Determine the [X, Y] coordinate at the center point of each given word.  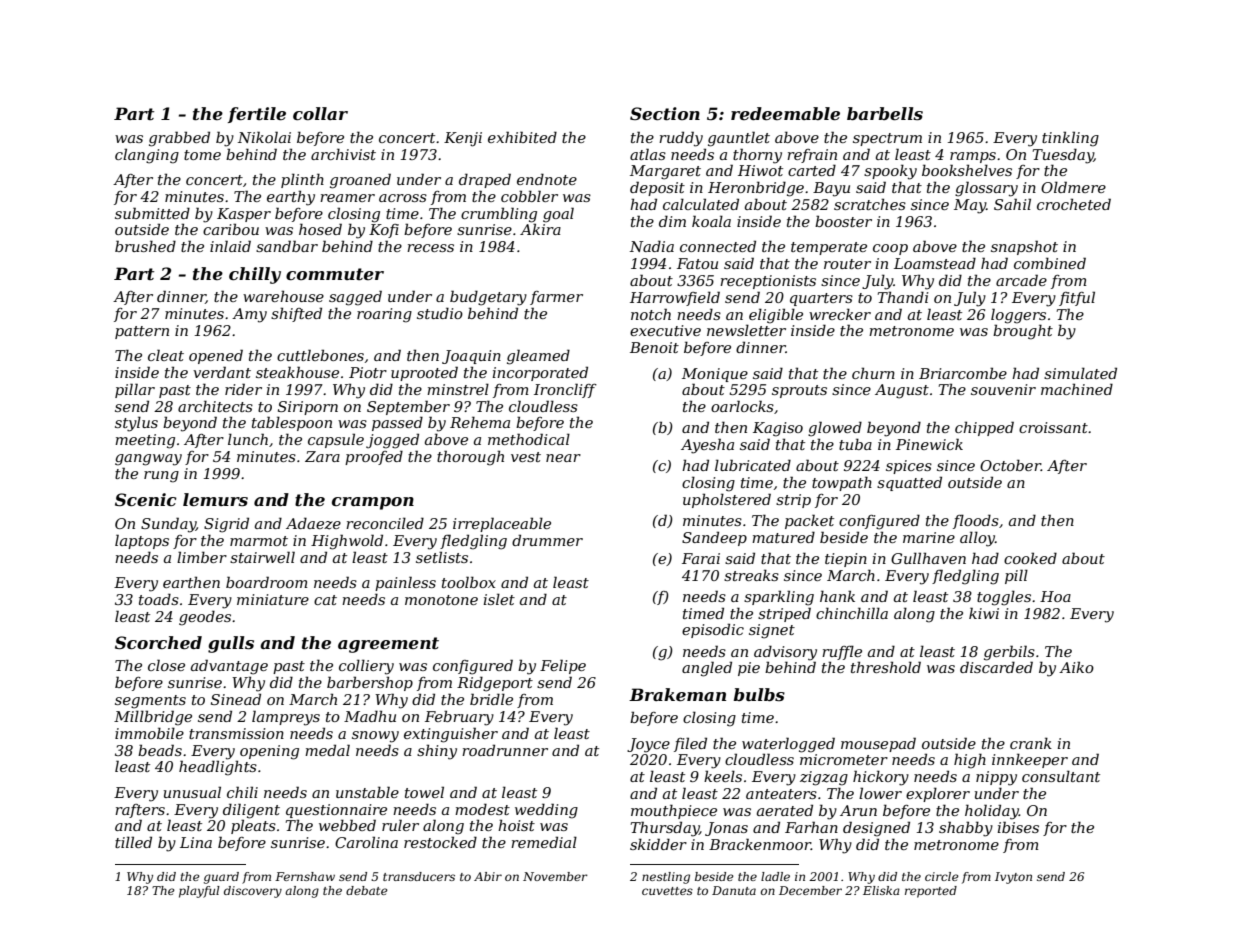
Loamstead [935, 263]
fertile [257, 115]
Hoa [1055, 596]
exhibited [522, 137]
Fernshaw [305, 876]
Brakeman [677, 694]
